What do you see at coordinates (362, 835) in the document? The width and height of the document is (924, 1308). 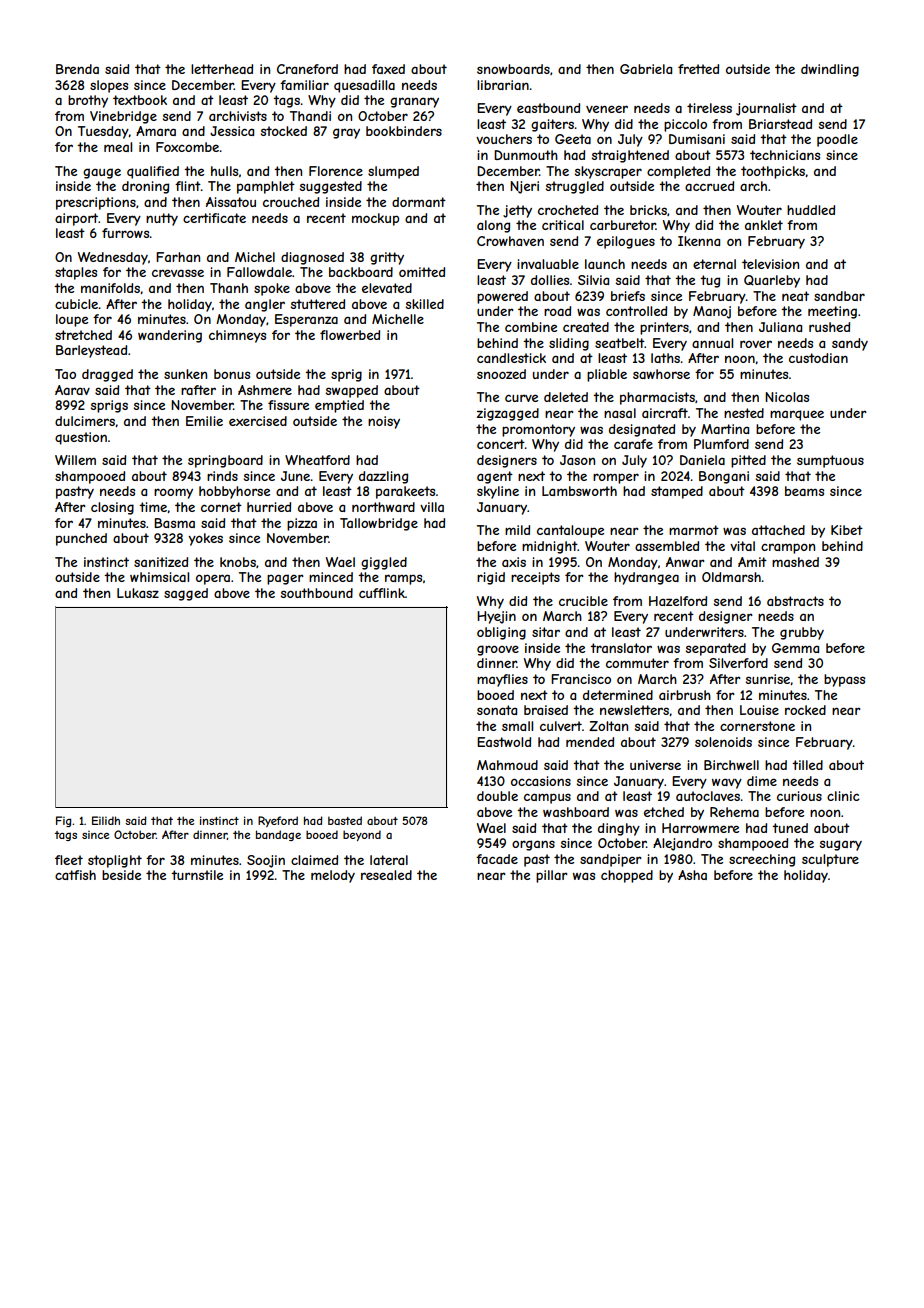 I see `beyond` at bounding box center [362, 835].
